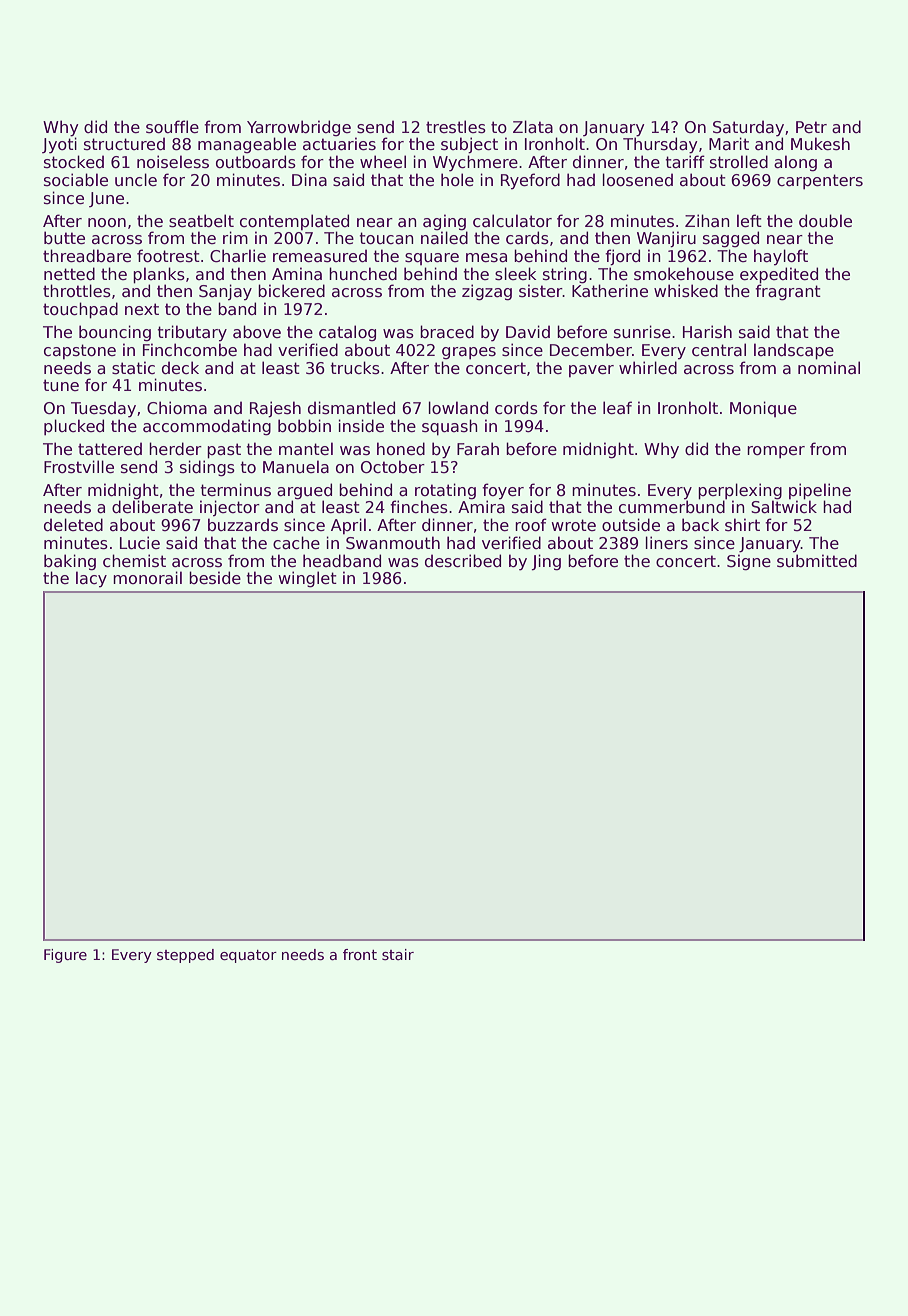  I want to click on Swanmouth, so click(393, 543).
